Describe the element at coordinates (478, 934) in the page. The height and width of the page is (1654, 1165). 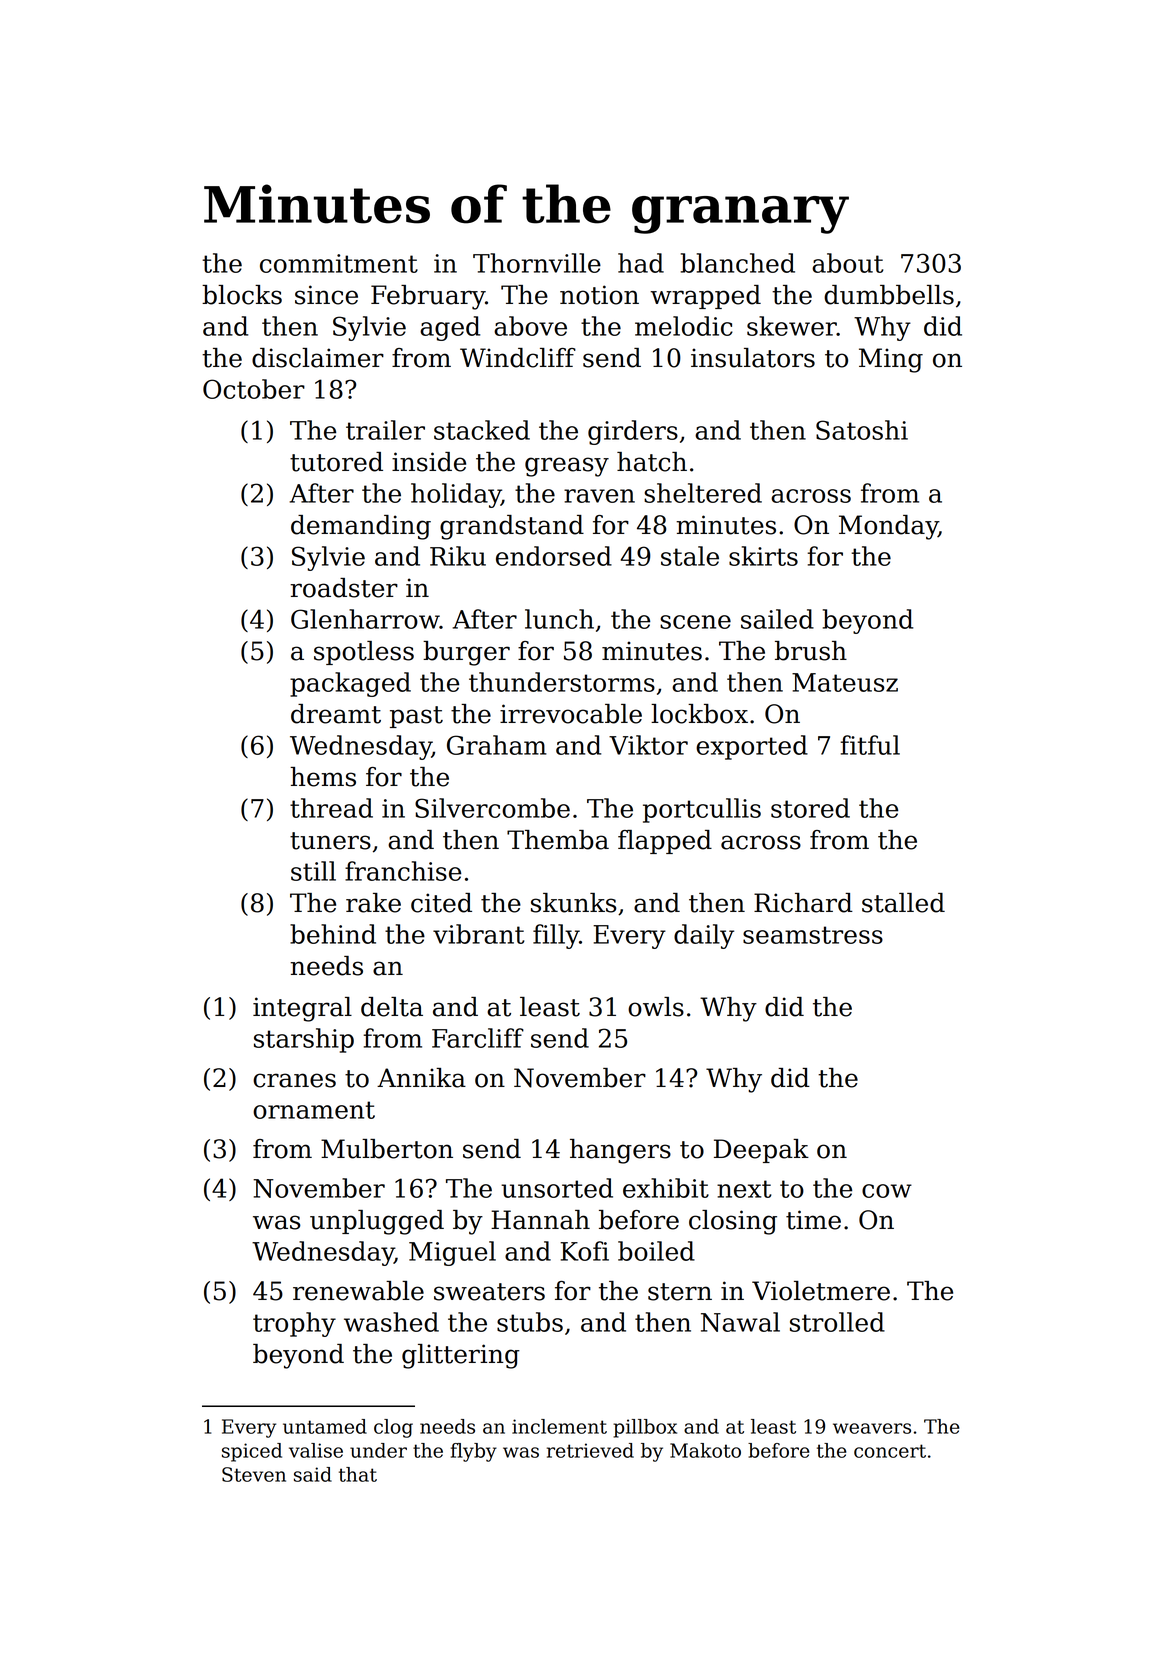
I see `vibrant` at that location.
